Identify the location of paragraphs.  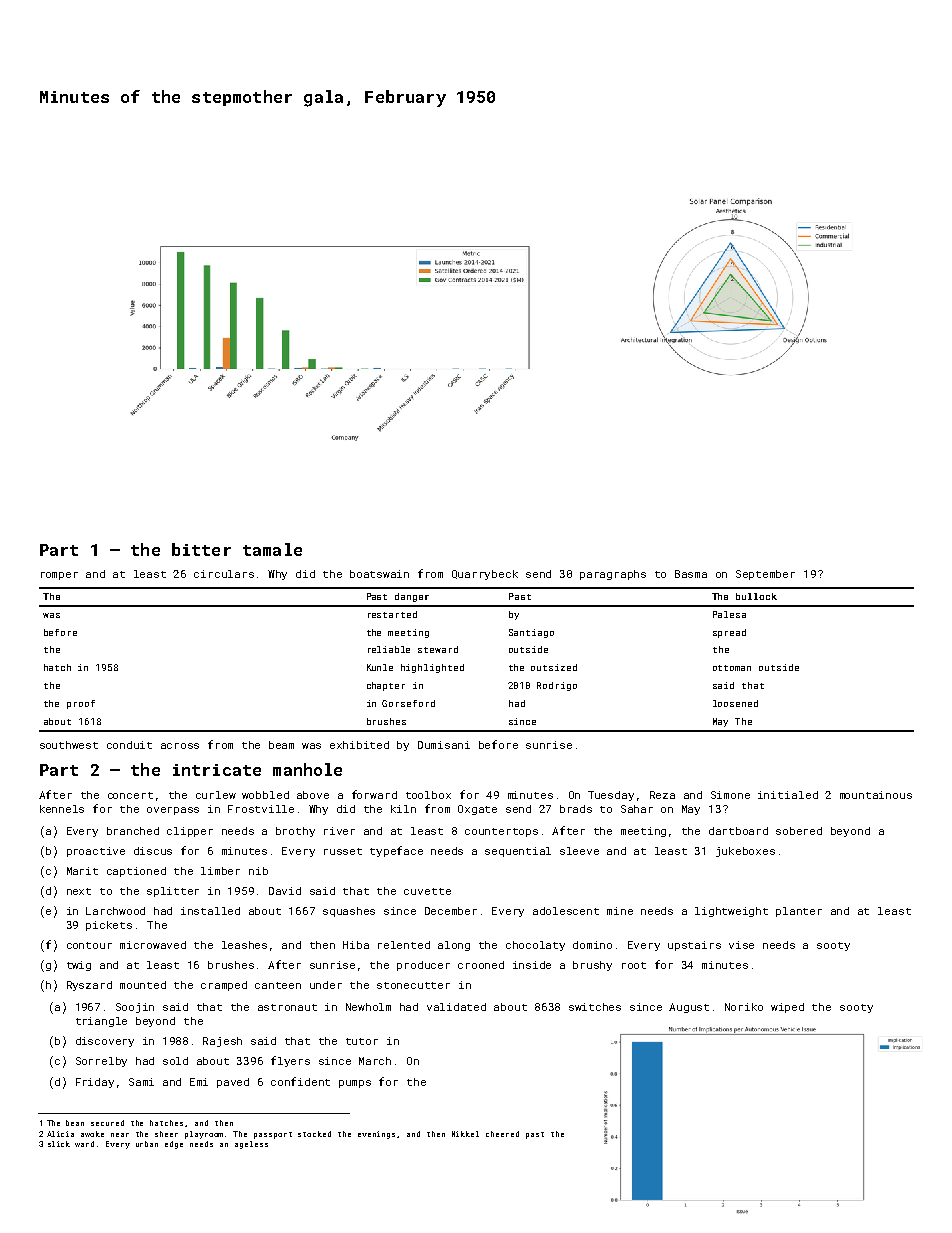
(613, 575).
